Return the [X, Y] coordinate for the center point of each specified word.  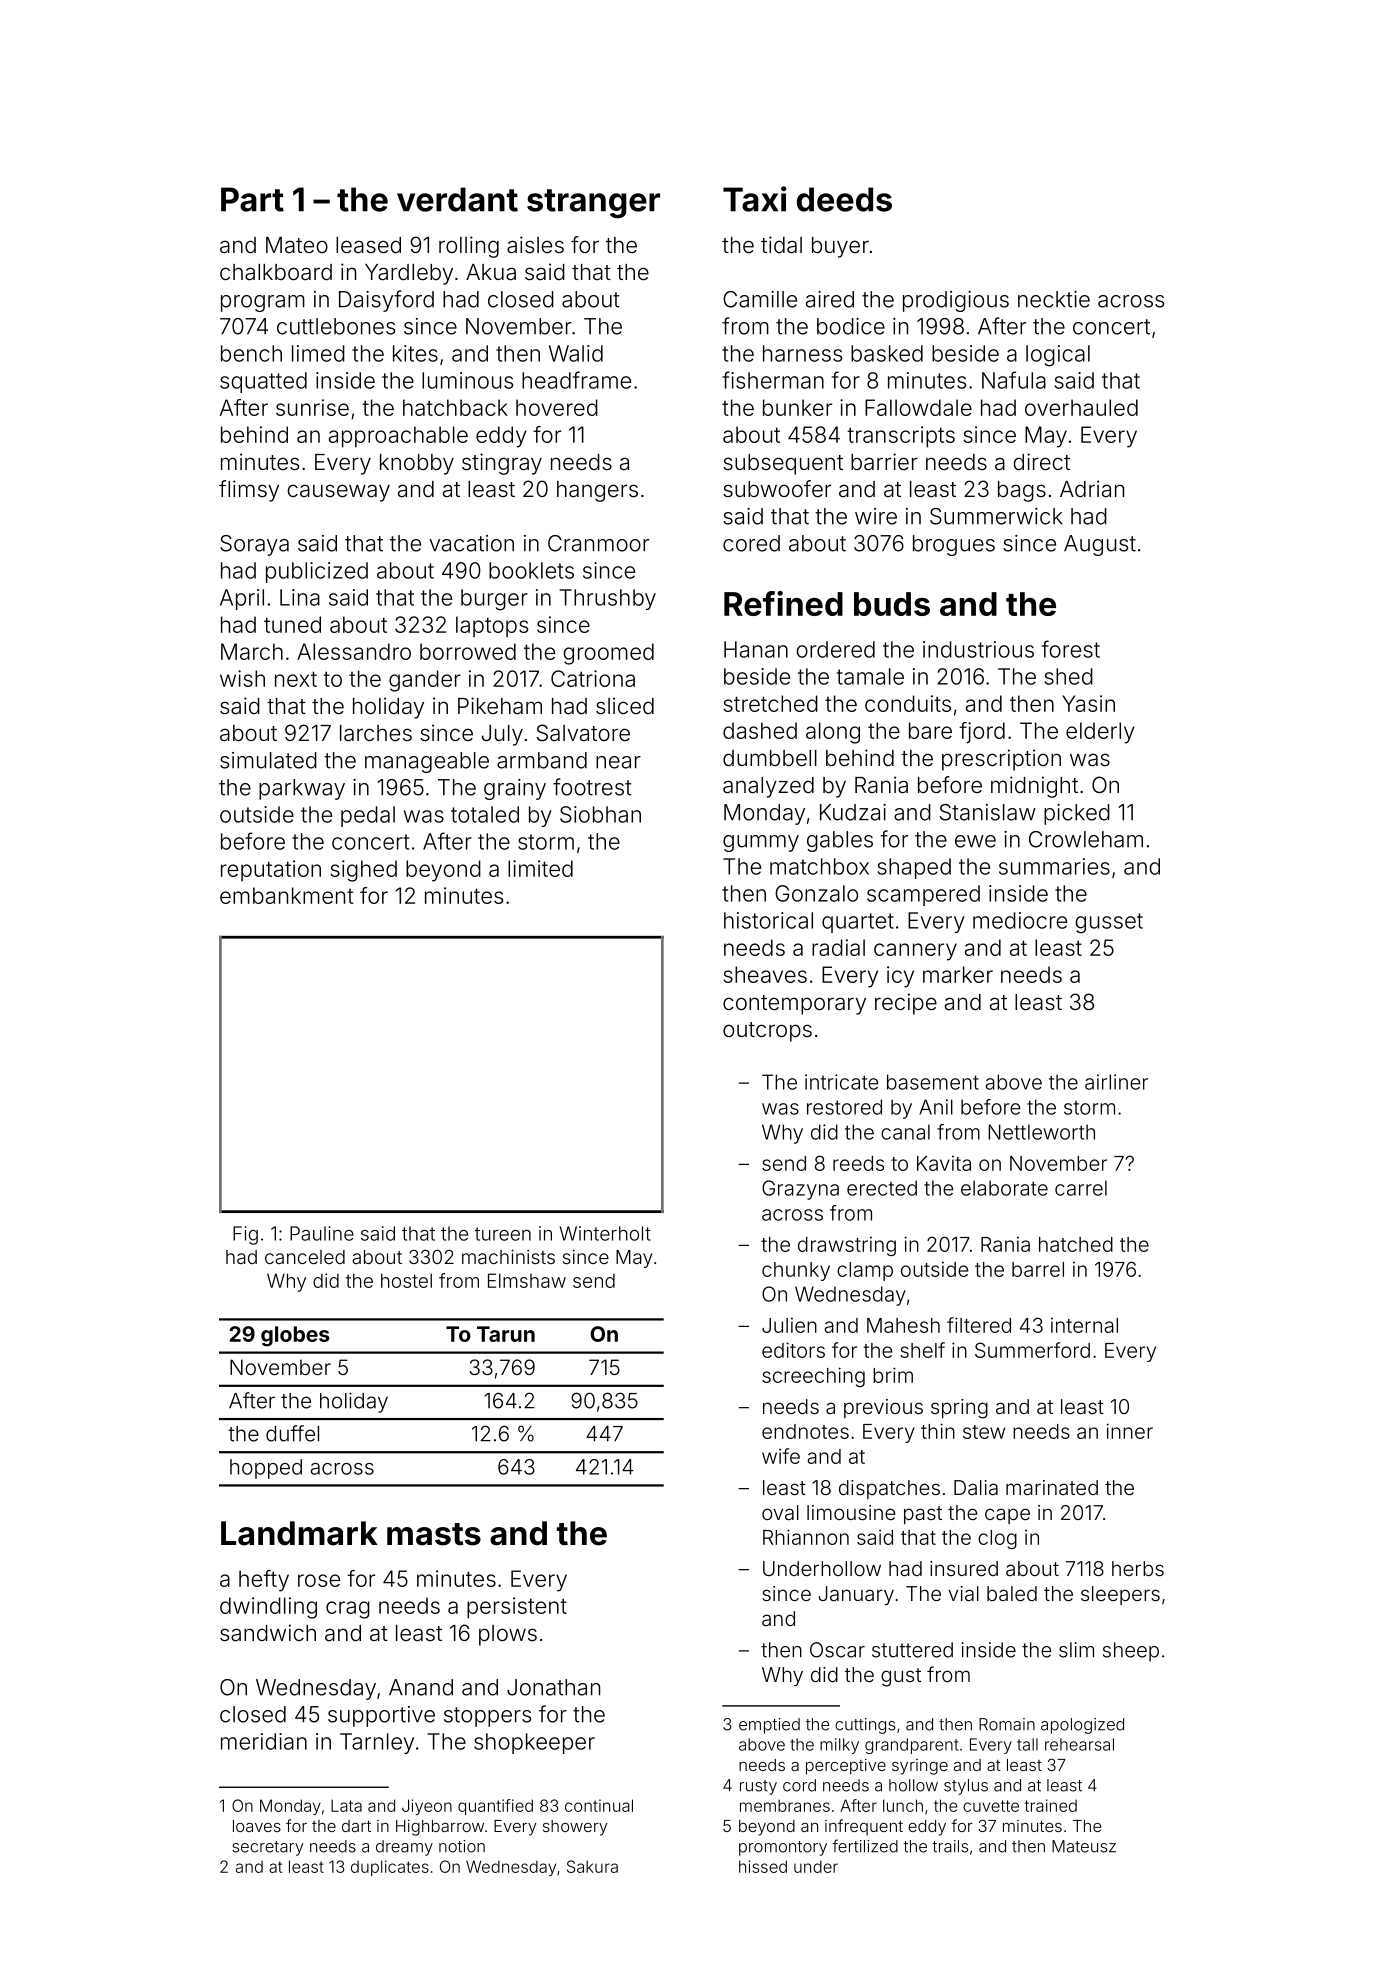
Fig [245, 1235]
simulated [268, 760]
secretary [267, 1848]
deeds [844, 199]
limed [318, 353]
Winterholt [605, 1233]
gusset [1109, 923]
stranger [593, 203]
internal [1084, 1325]
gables [840, 841]
